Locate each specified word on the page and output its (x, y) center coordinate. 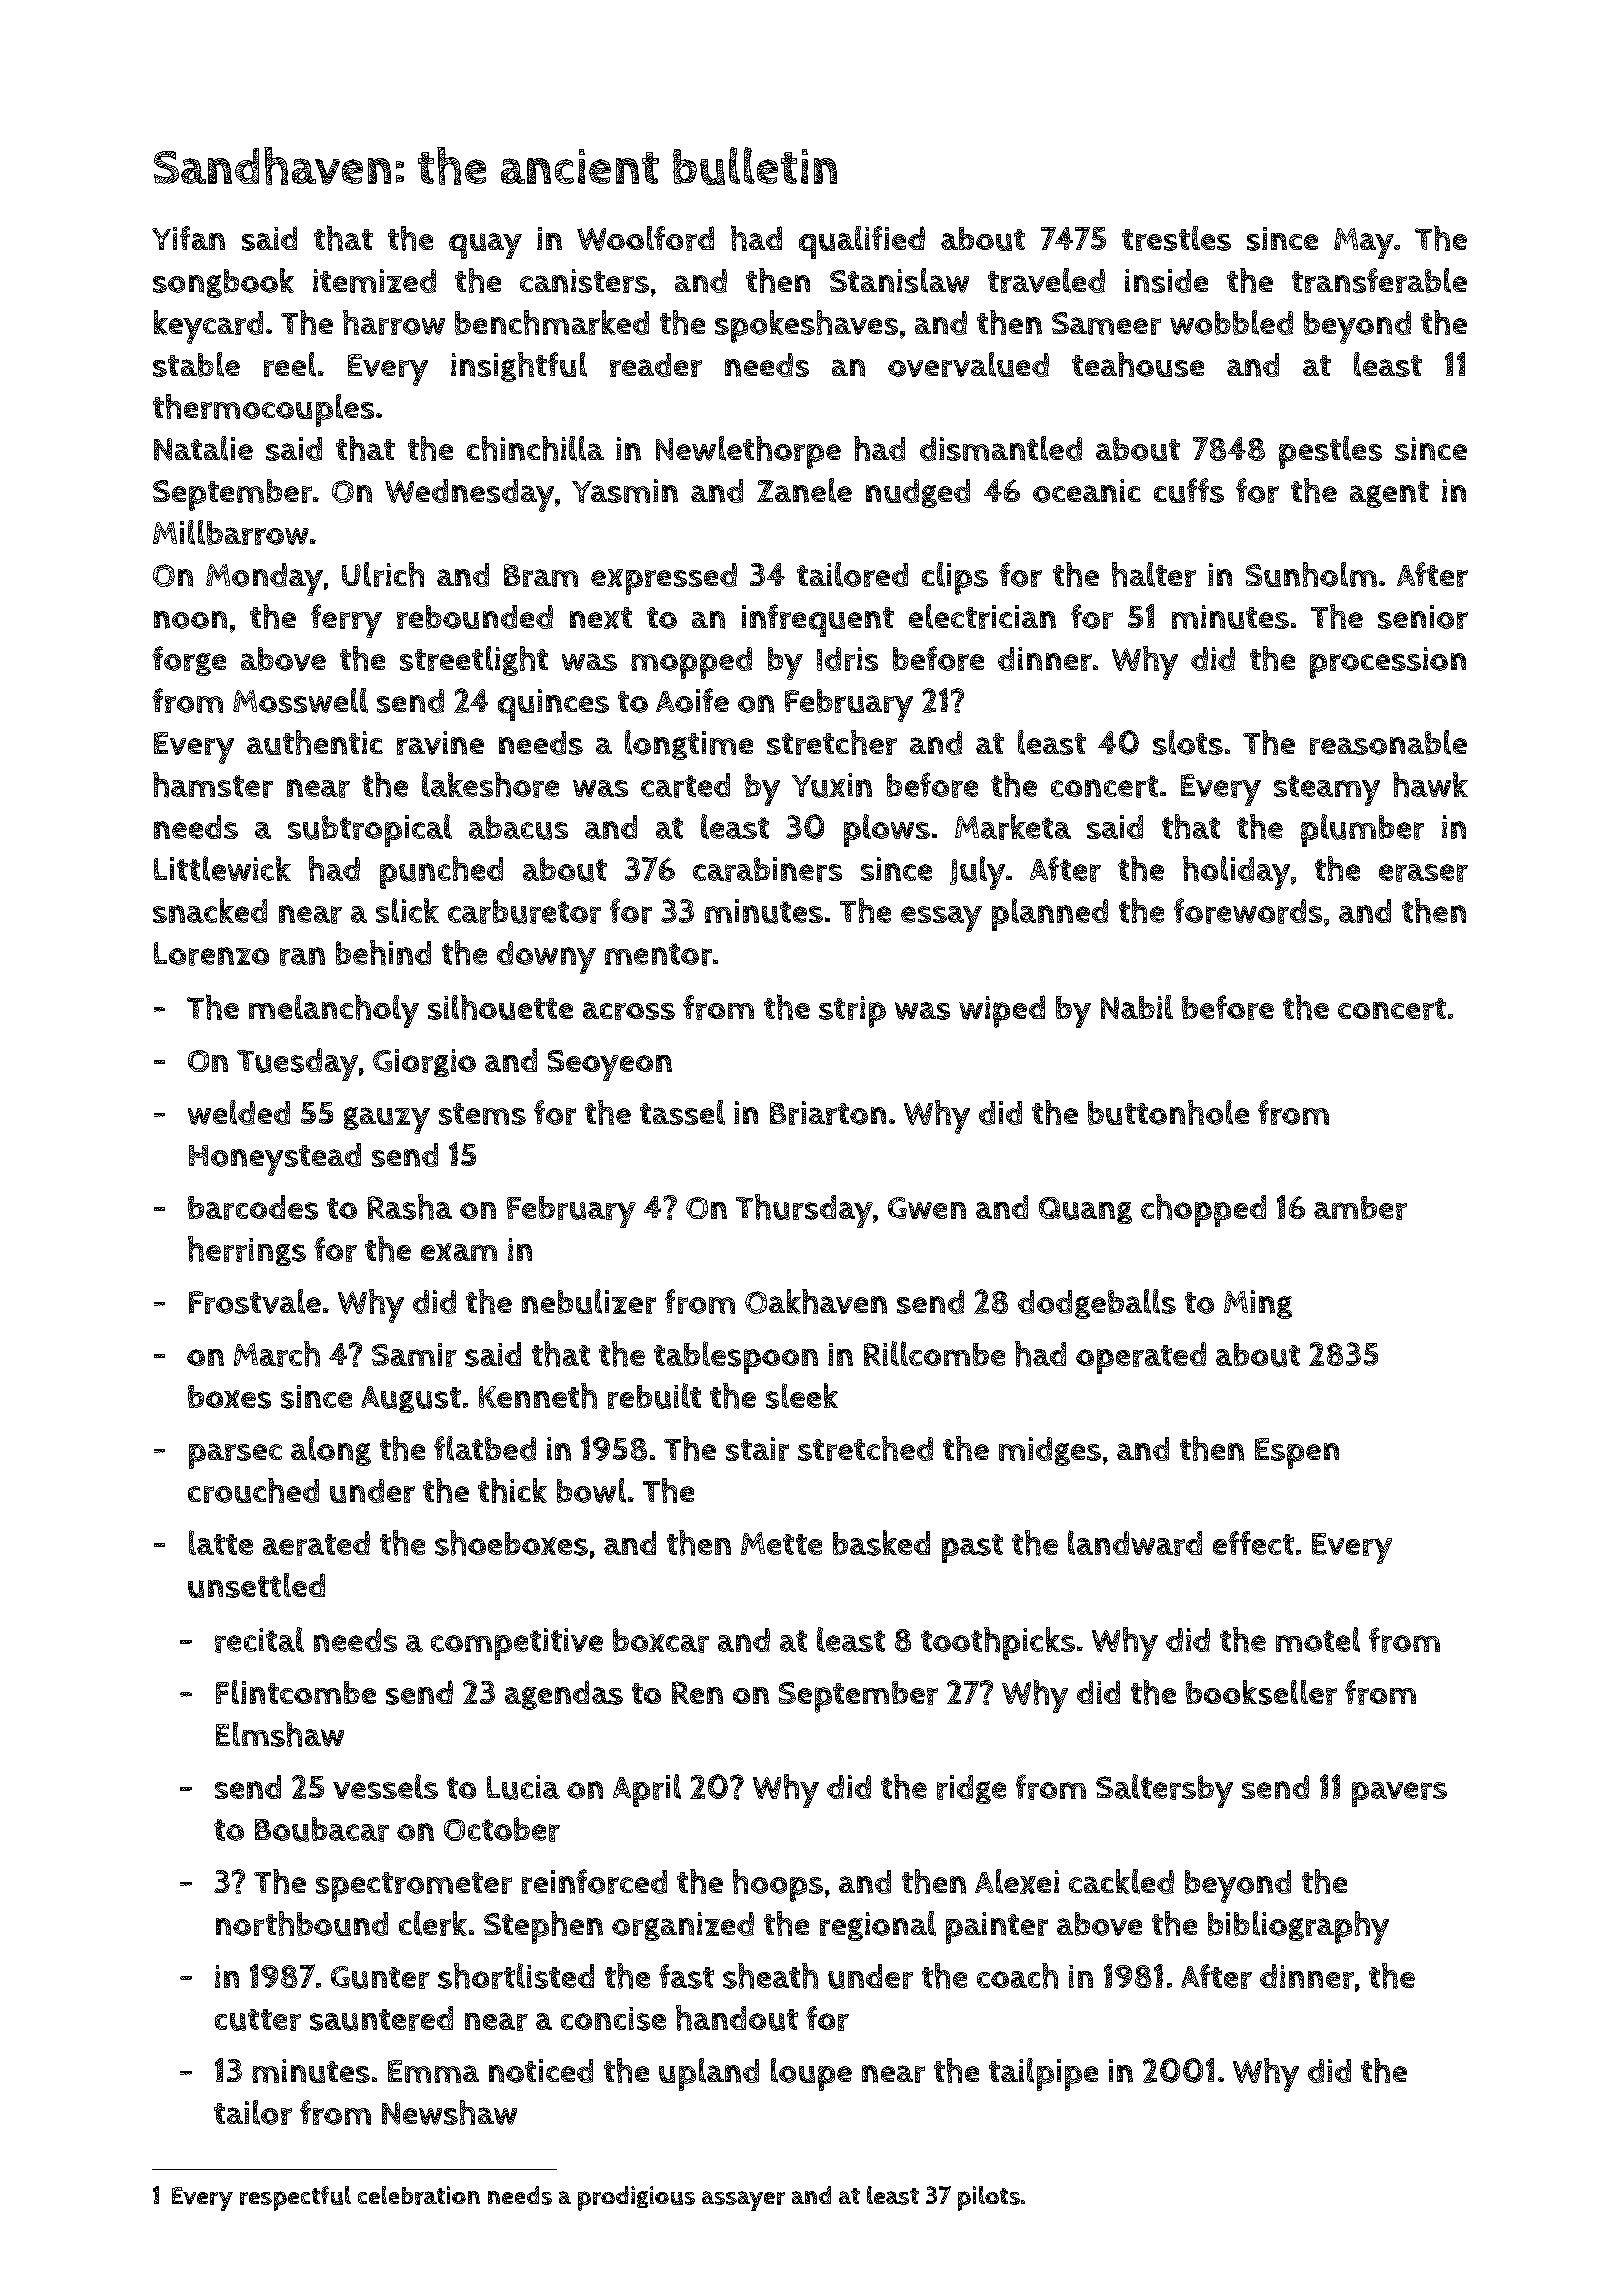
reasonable (1388, 742)
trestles (1176, 238)
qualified (862, 242)
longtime (689, 745)
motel (1318, 1639)
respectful (295, 2198)
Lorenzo (211, 954)
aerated (316, 1543)
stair (757, 1449)
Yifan (188, 238)
